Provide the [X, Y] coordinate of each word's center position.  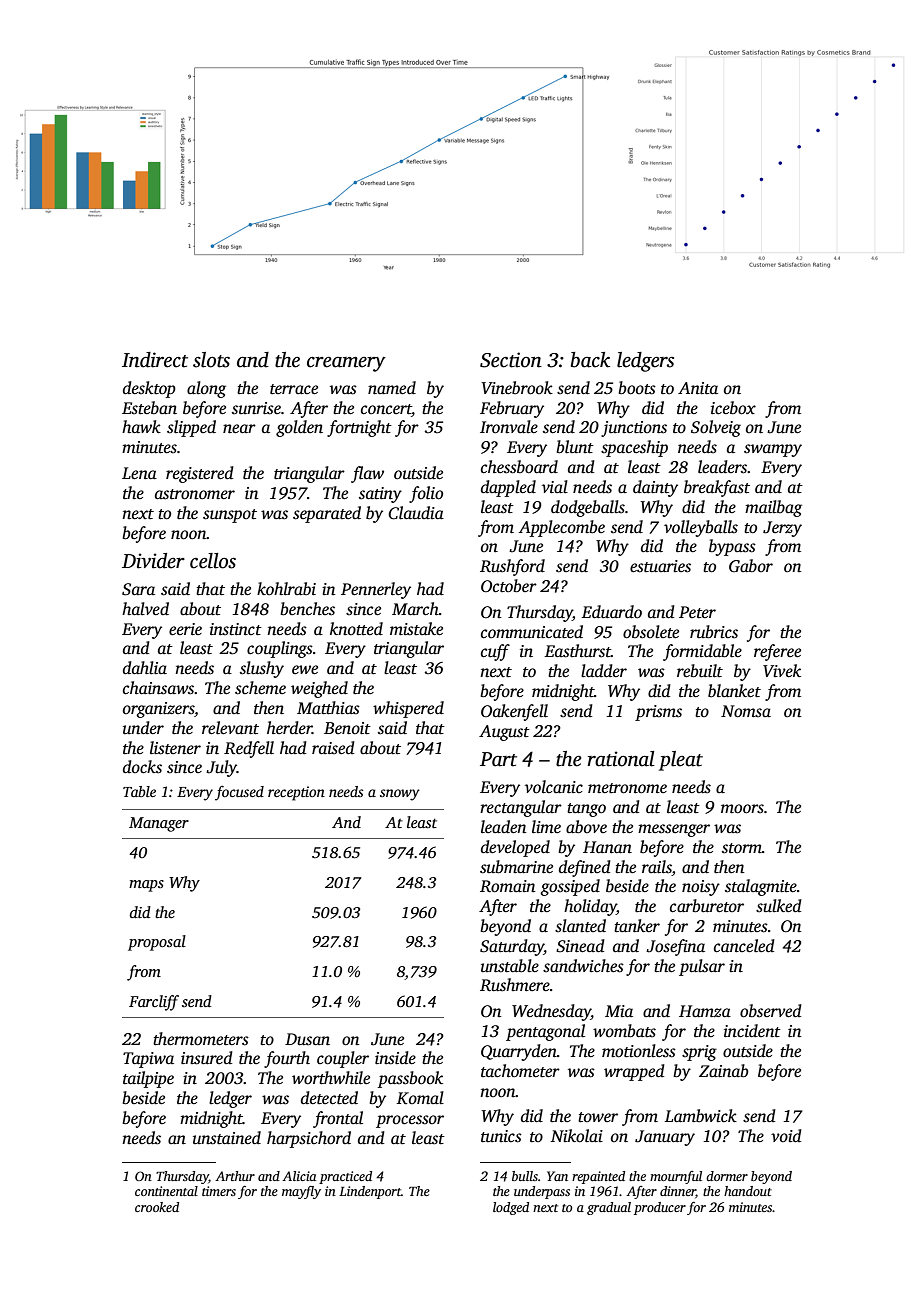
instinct [236, 629]
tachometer [520, 1071]
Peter [697, 612]
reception [296, 793]
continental [166, 1191]
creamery [346, 364]
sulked [779, 906]
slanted [580, 926]
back [590, 360]
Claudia [416, 513]
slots [211, 360]
